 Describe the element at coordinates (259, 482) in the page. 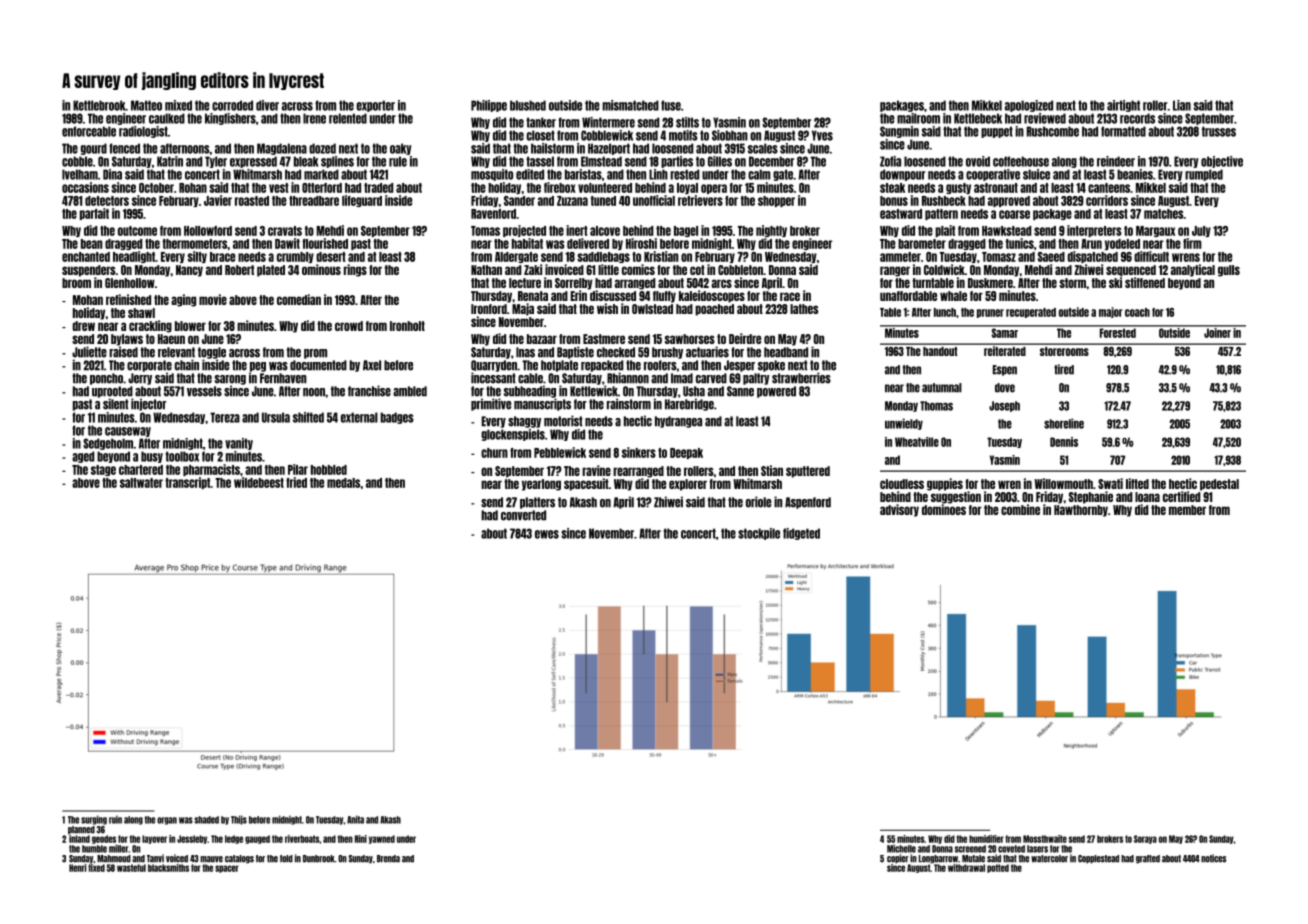

I see `wildebeest` at that location.
